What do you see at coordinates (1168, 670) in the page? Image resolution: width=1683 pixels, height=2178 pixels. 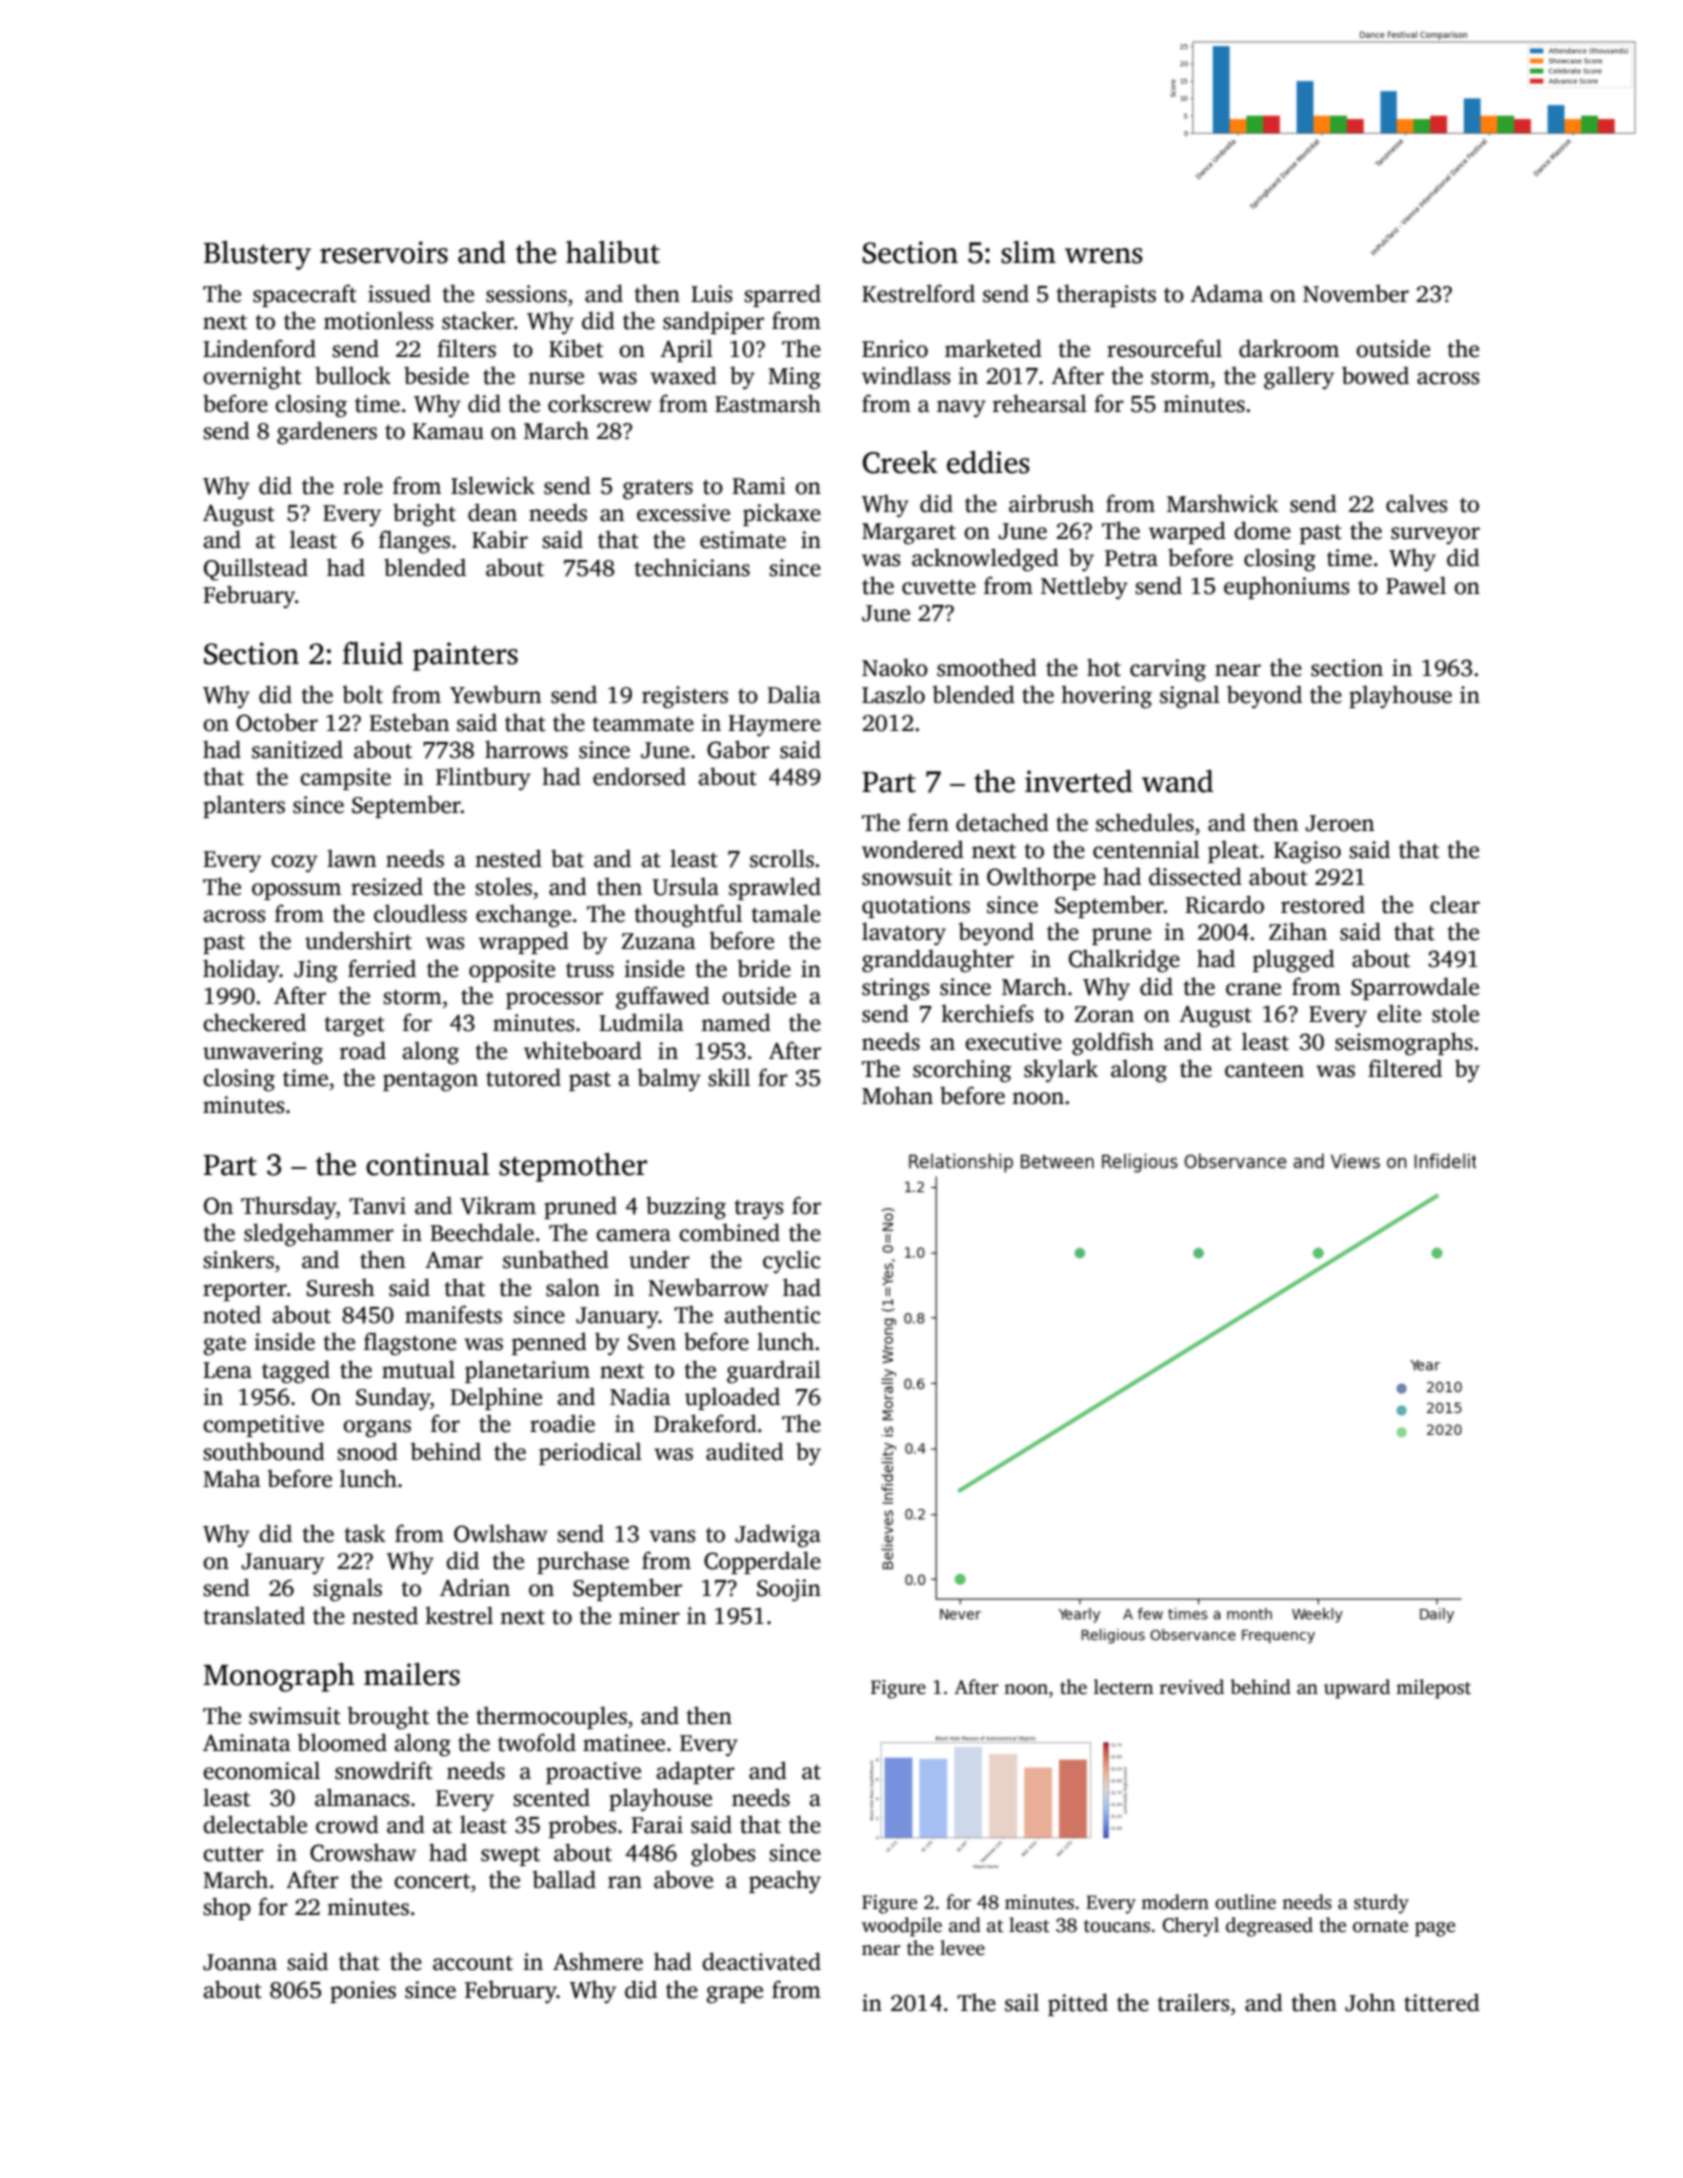 I see `carving` at bounding box center [1168, 670].
